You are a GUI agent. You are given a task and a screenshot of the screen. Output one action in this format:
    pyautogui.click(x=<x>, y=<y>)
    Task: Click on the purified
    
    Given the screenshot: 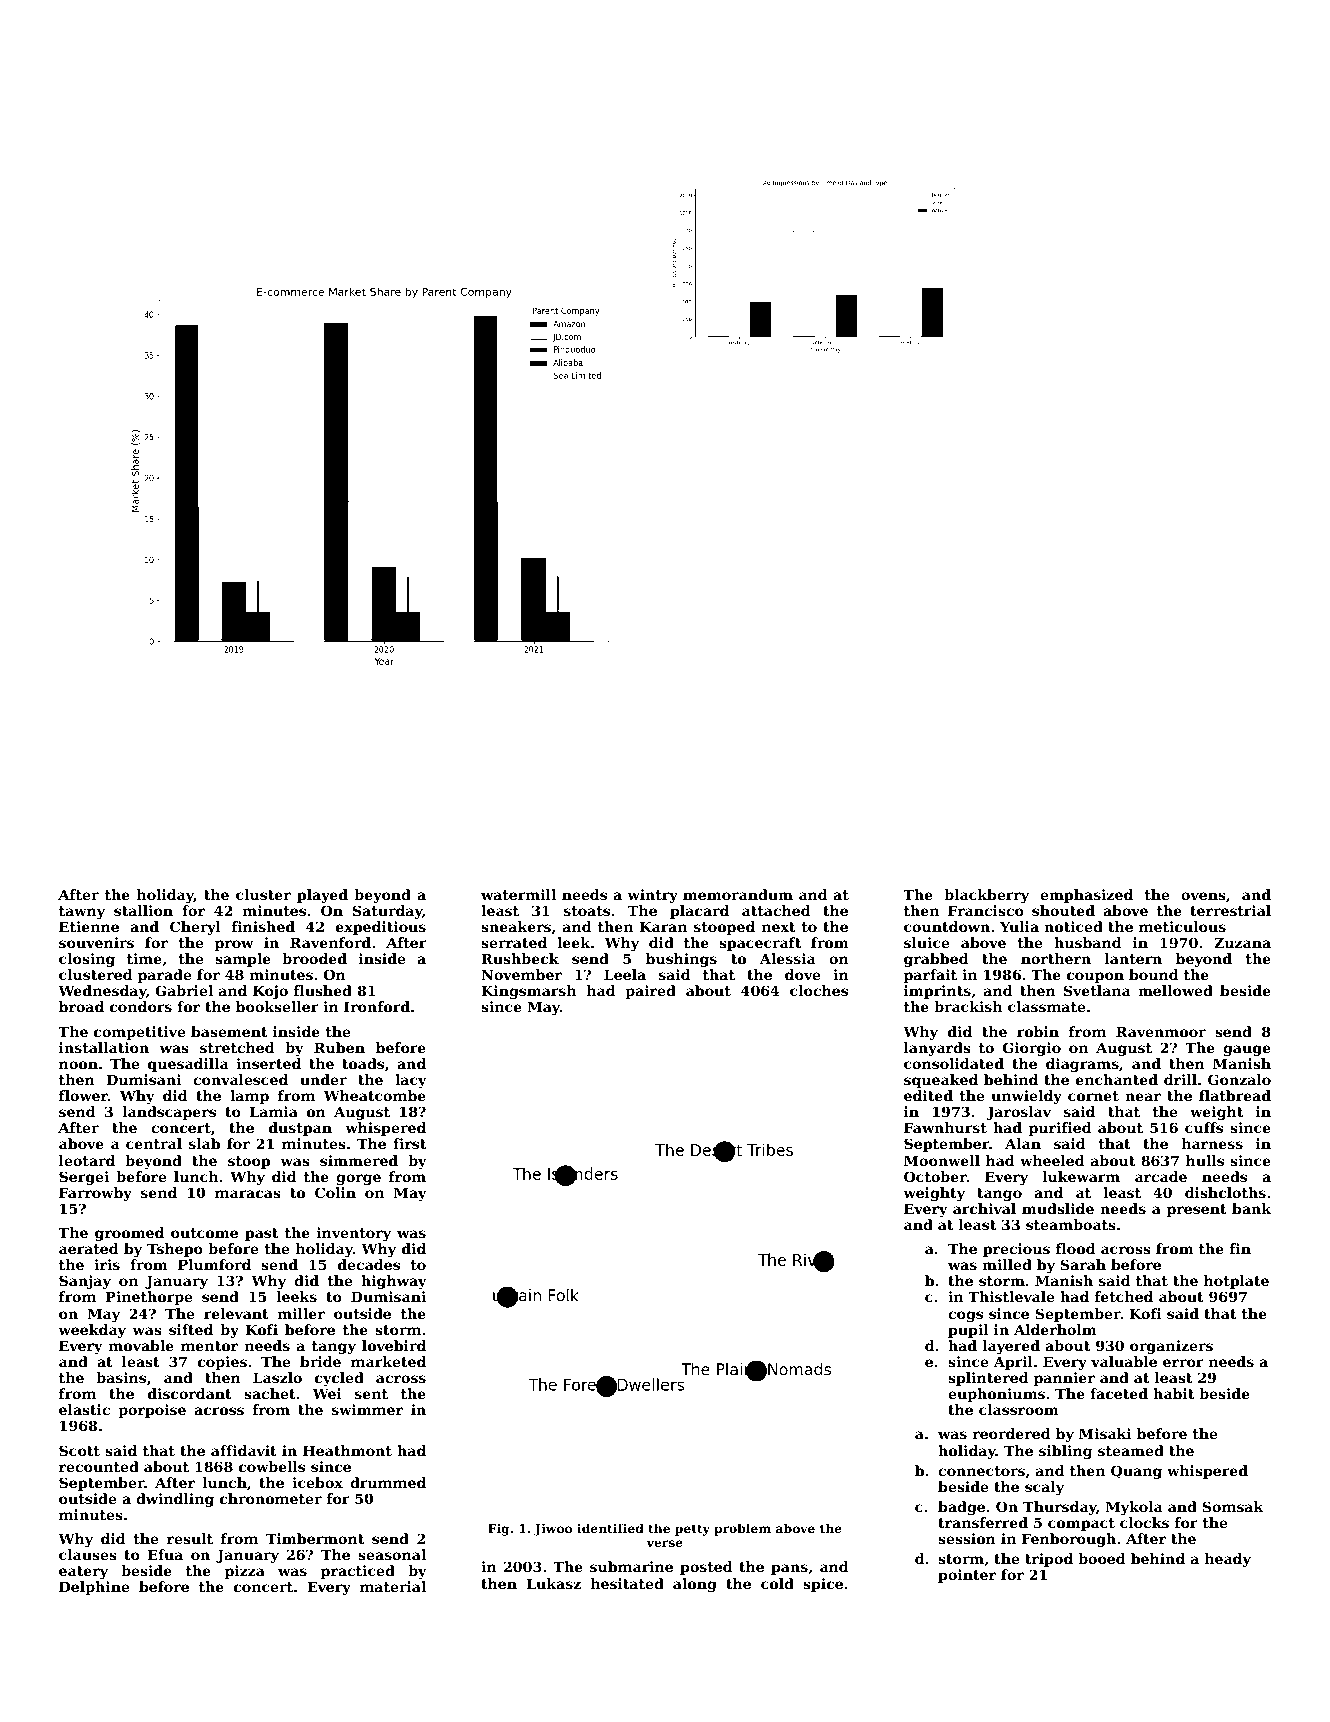 What is the action you would take?
    pyautogui.click(x=1060, y=1129)
